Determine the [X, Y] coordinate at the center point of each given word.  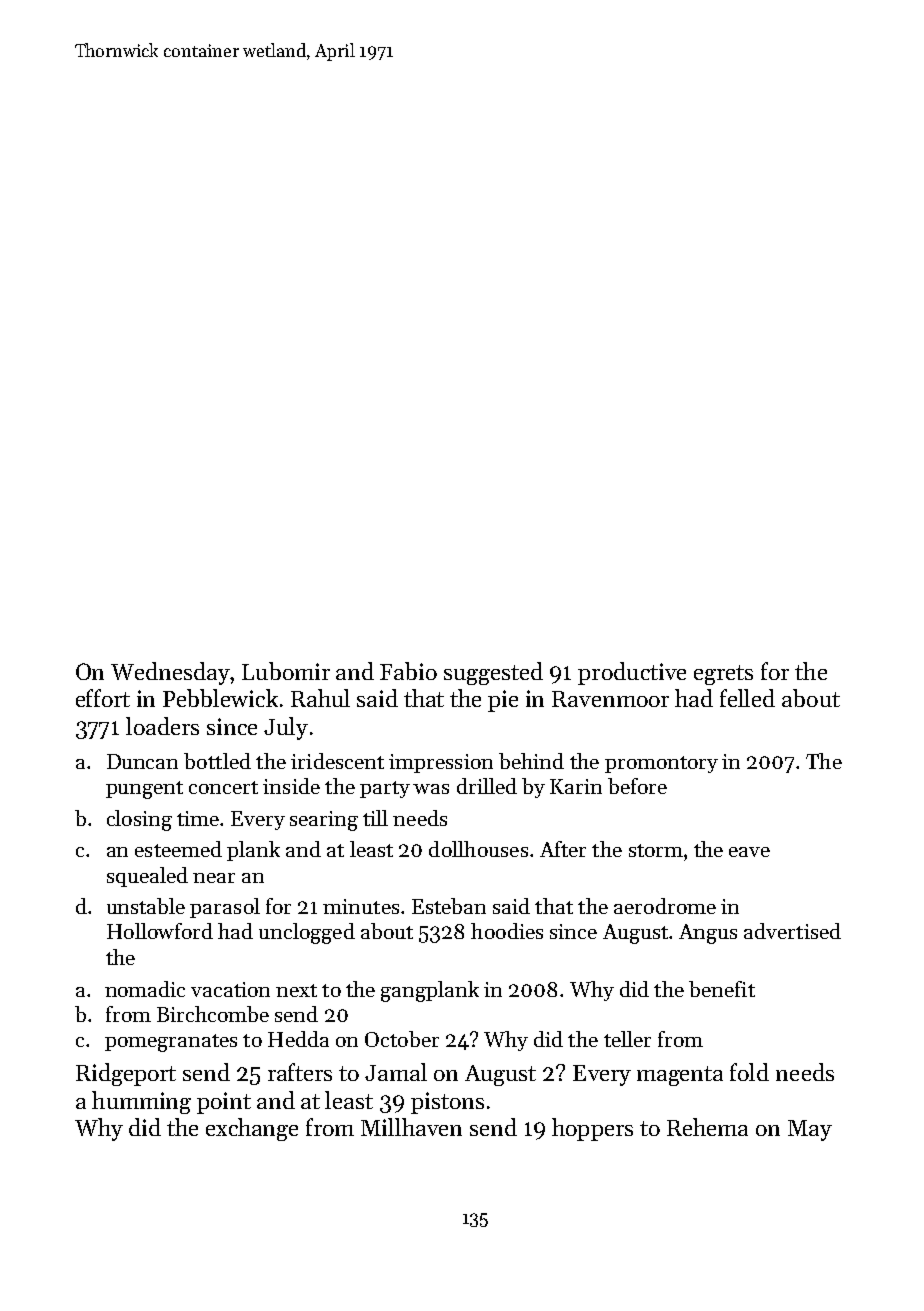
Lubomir [286, 671]
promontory [661, 764]
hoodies [507, 931]
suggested [493, 673]
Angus [708, 934]
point [224, 1103]
